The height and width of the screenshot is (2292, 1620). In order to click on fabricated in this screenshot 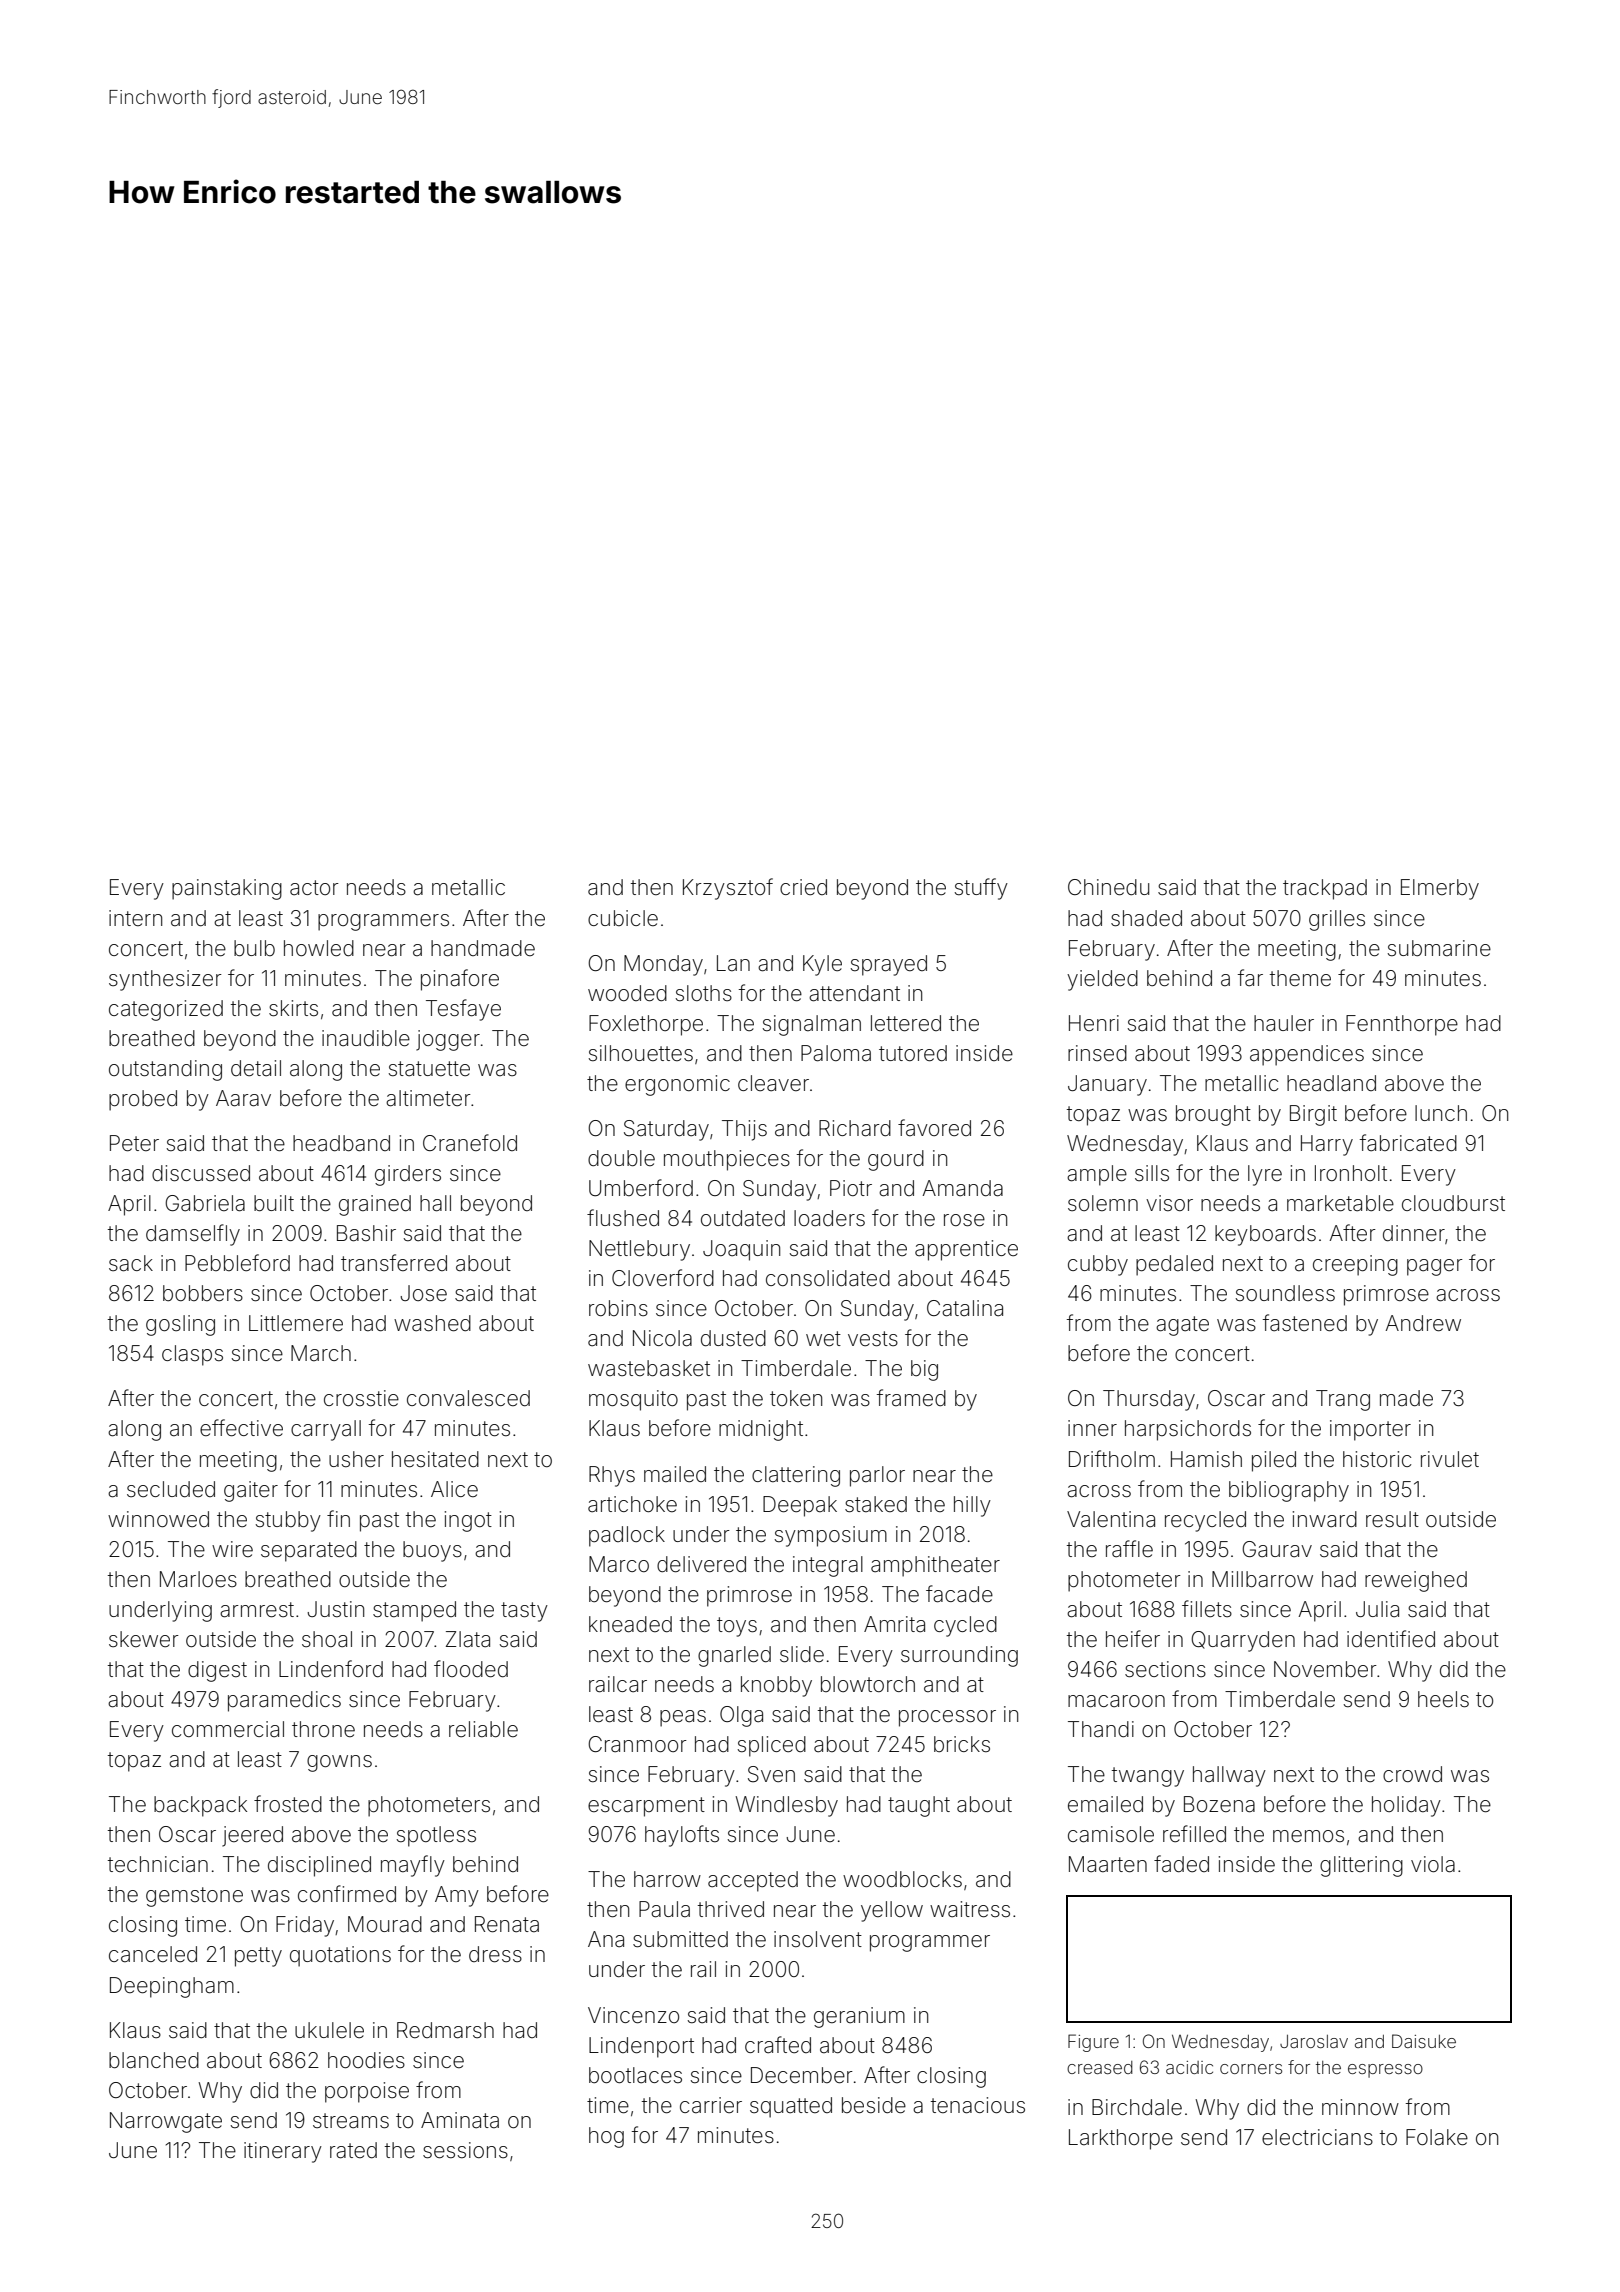, I will do `click(1408, 1143)`.
